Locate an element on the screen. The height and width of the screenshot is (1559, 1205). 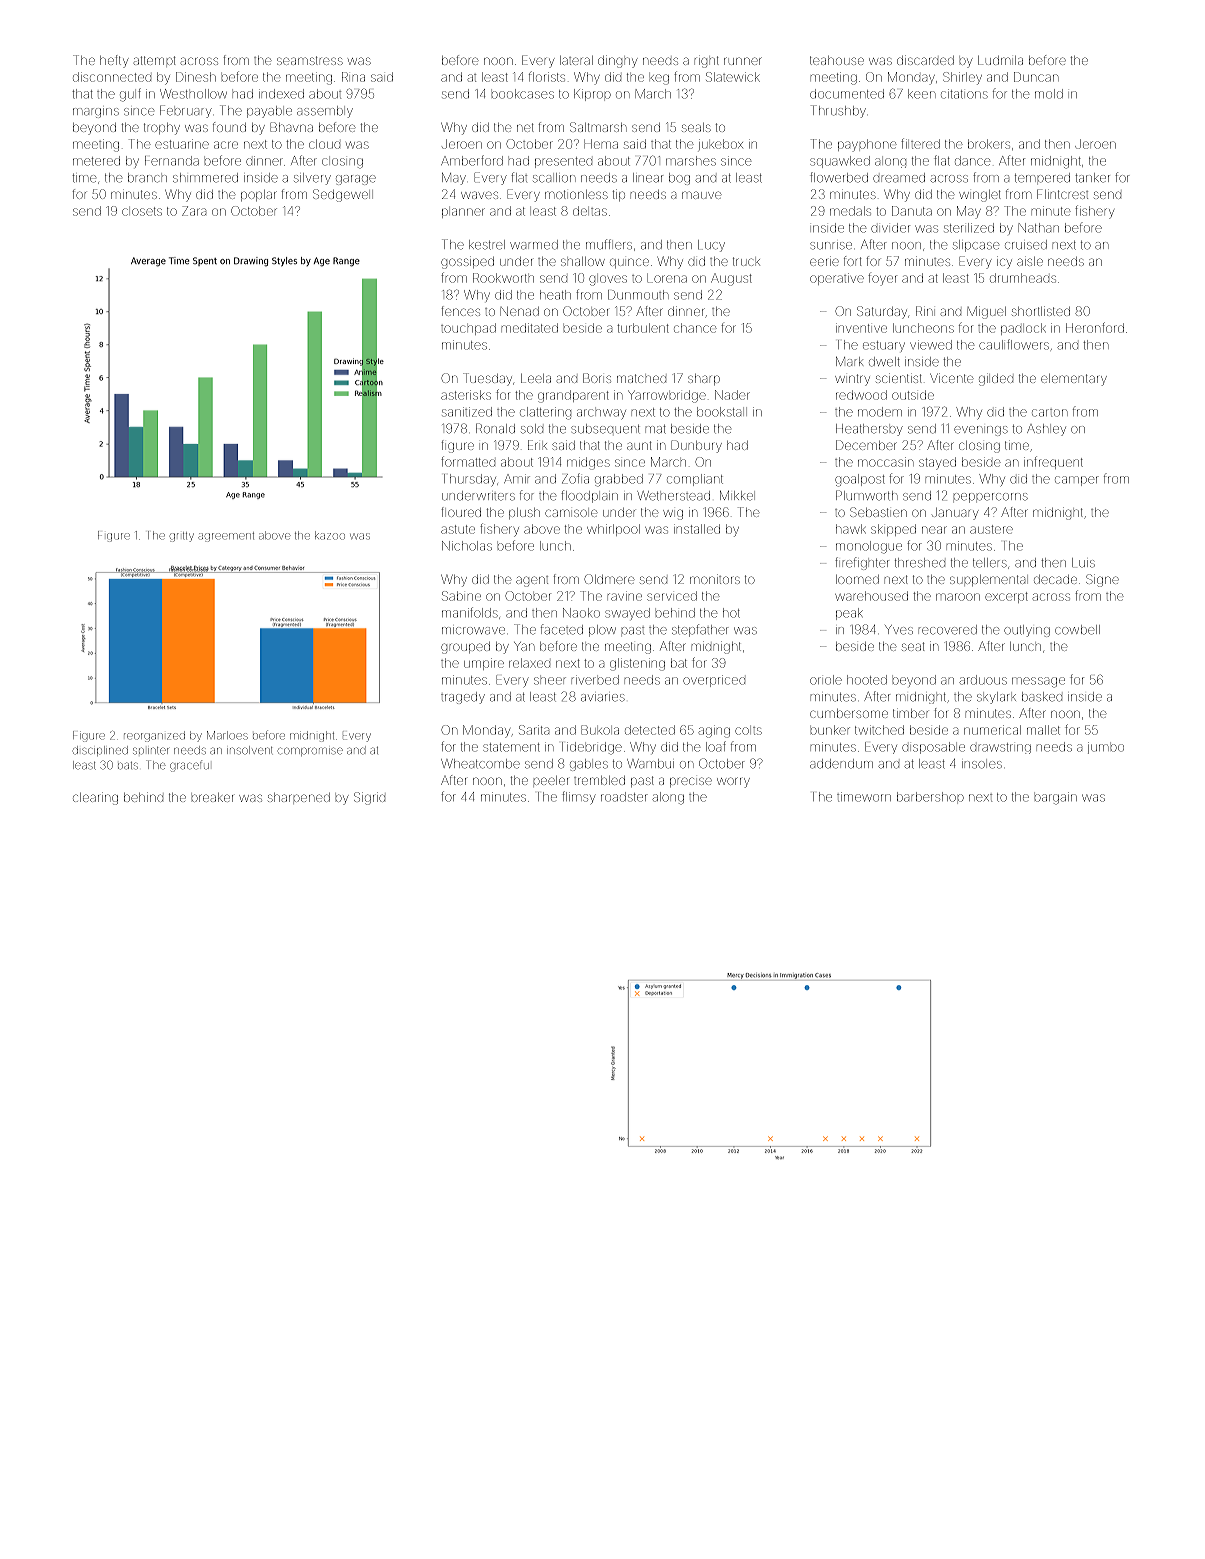
floured is located at coordinates (461, 512).
